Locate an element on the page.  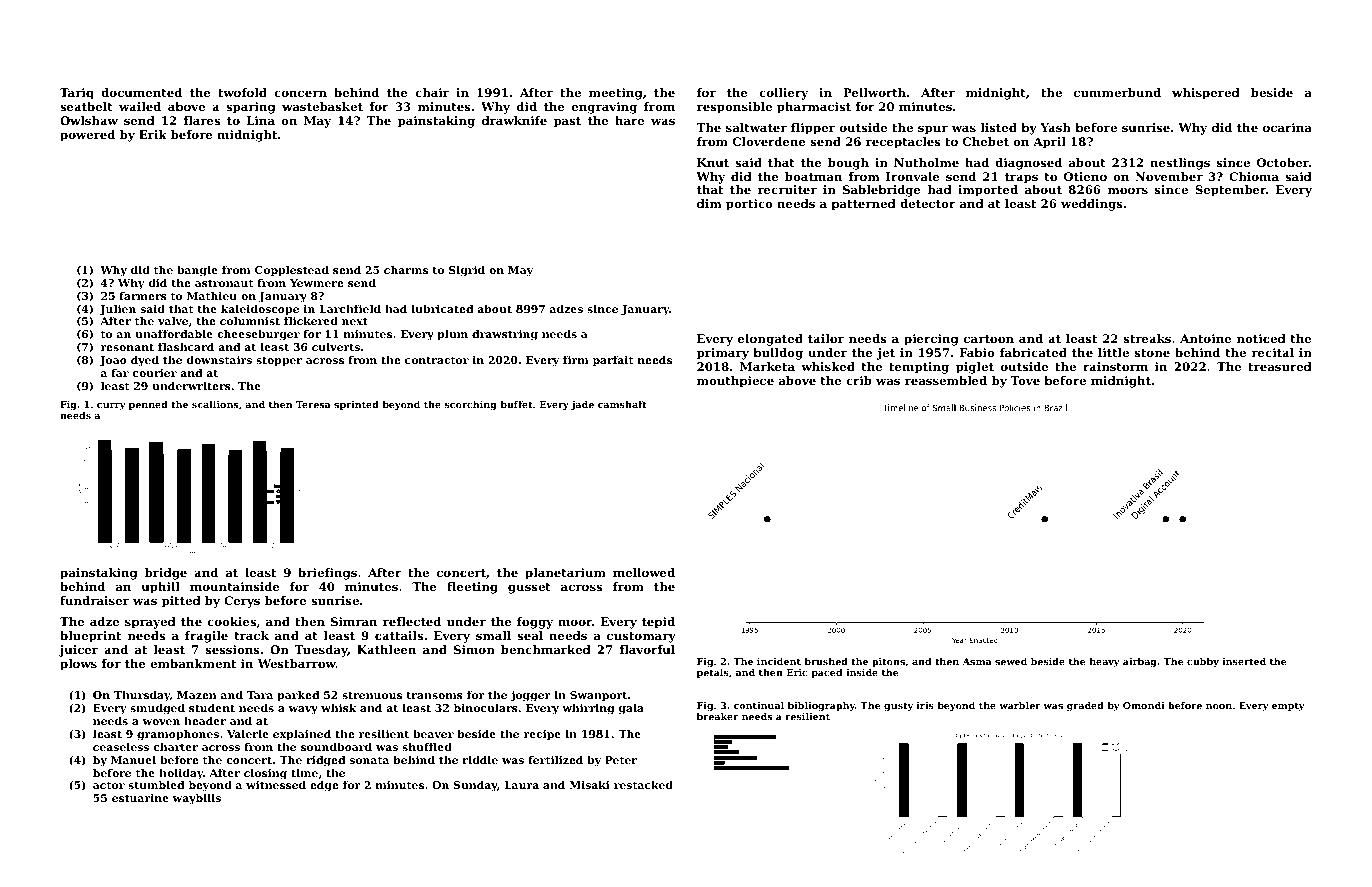
farmers is located at coordinates (143, 296).
